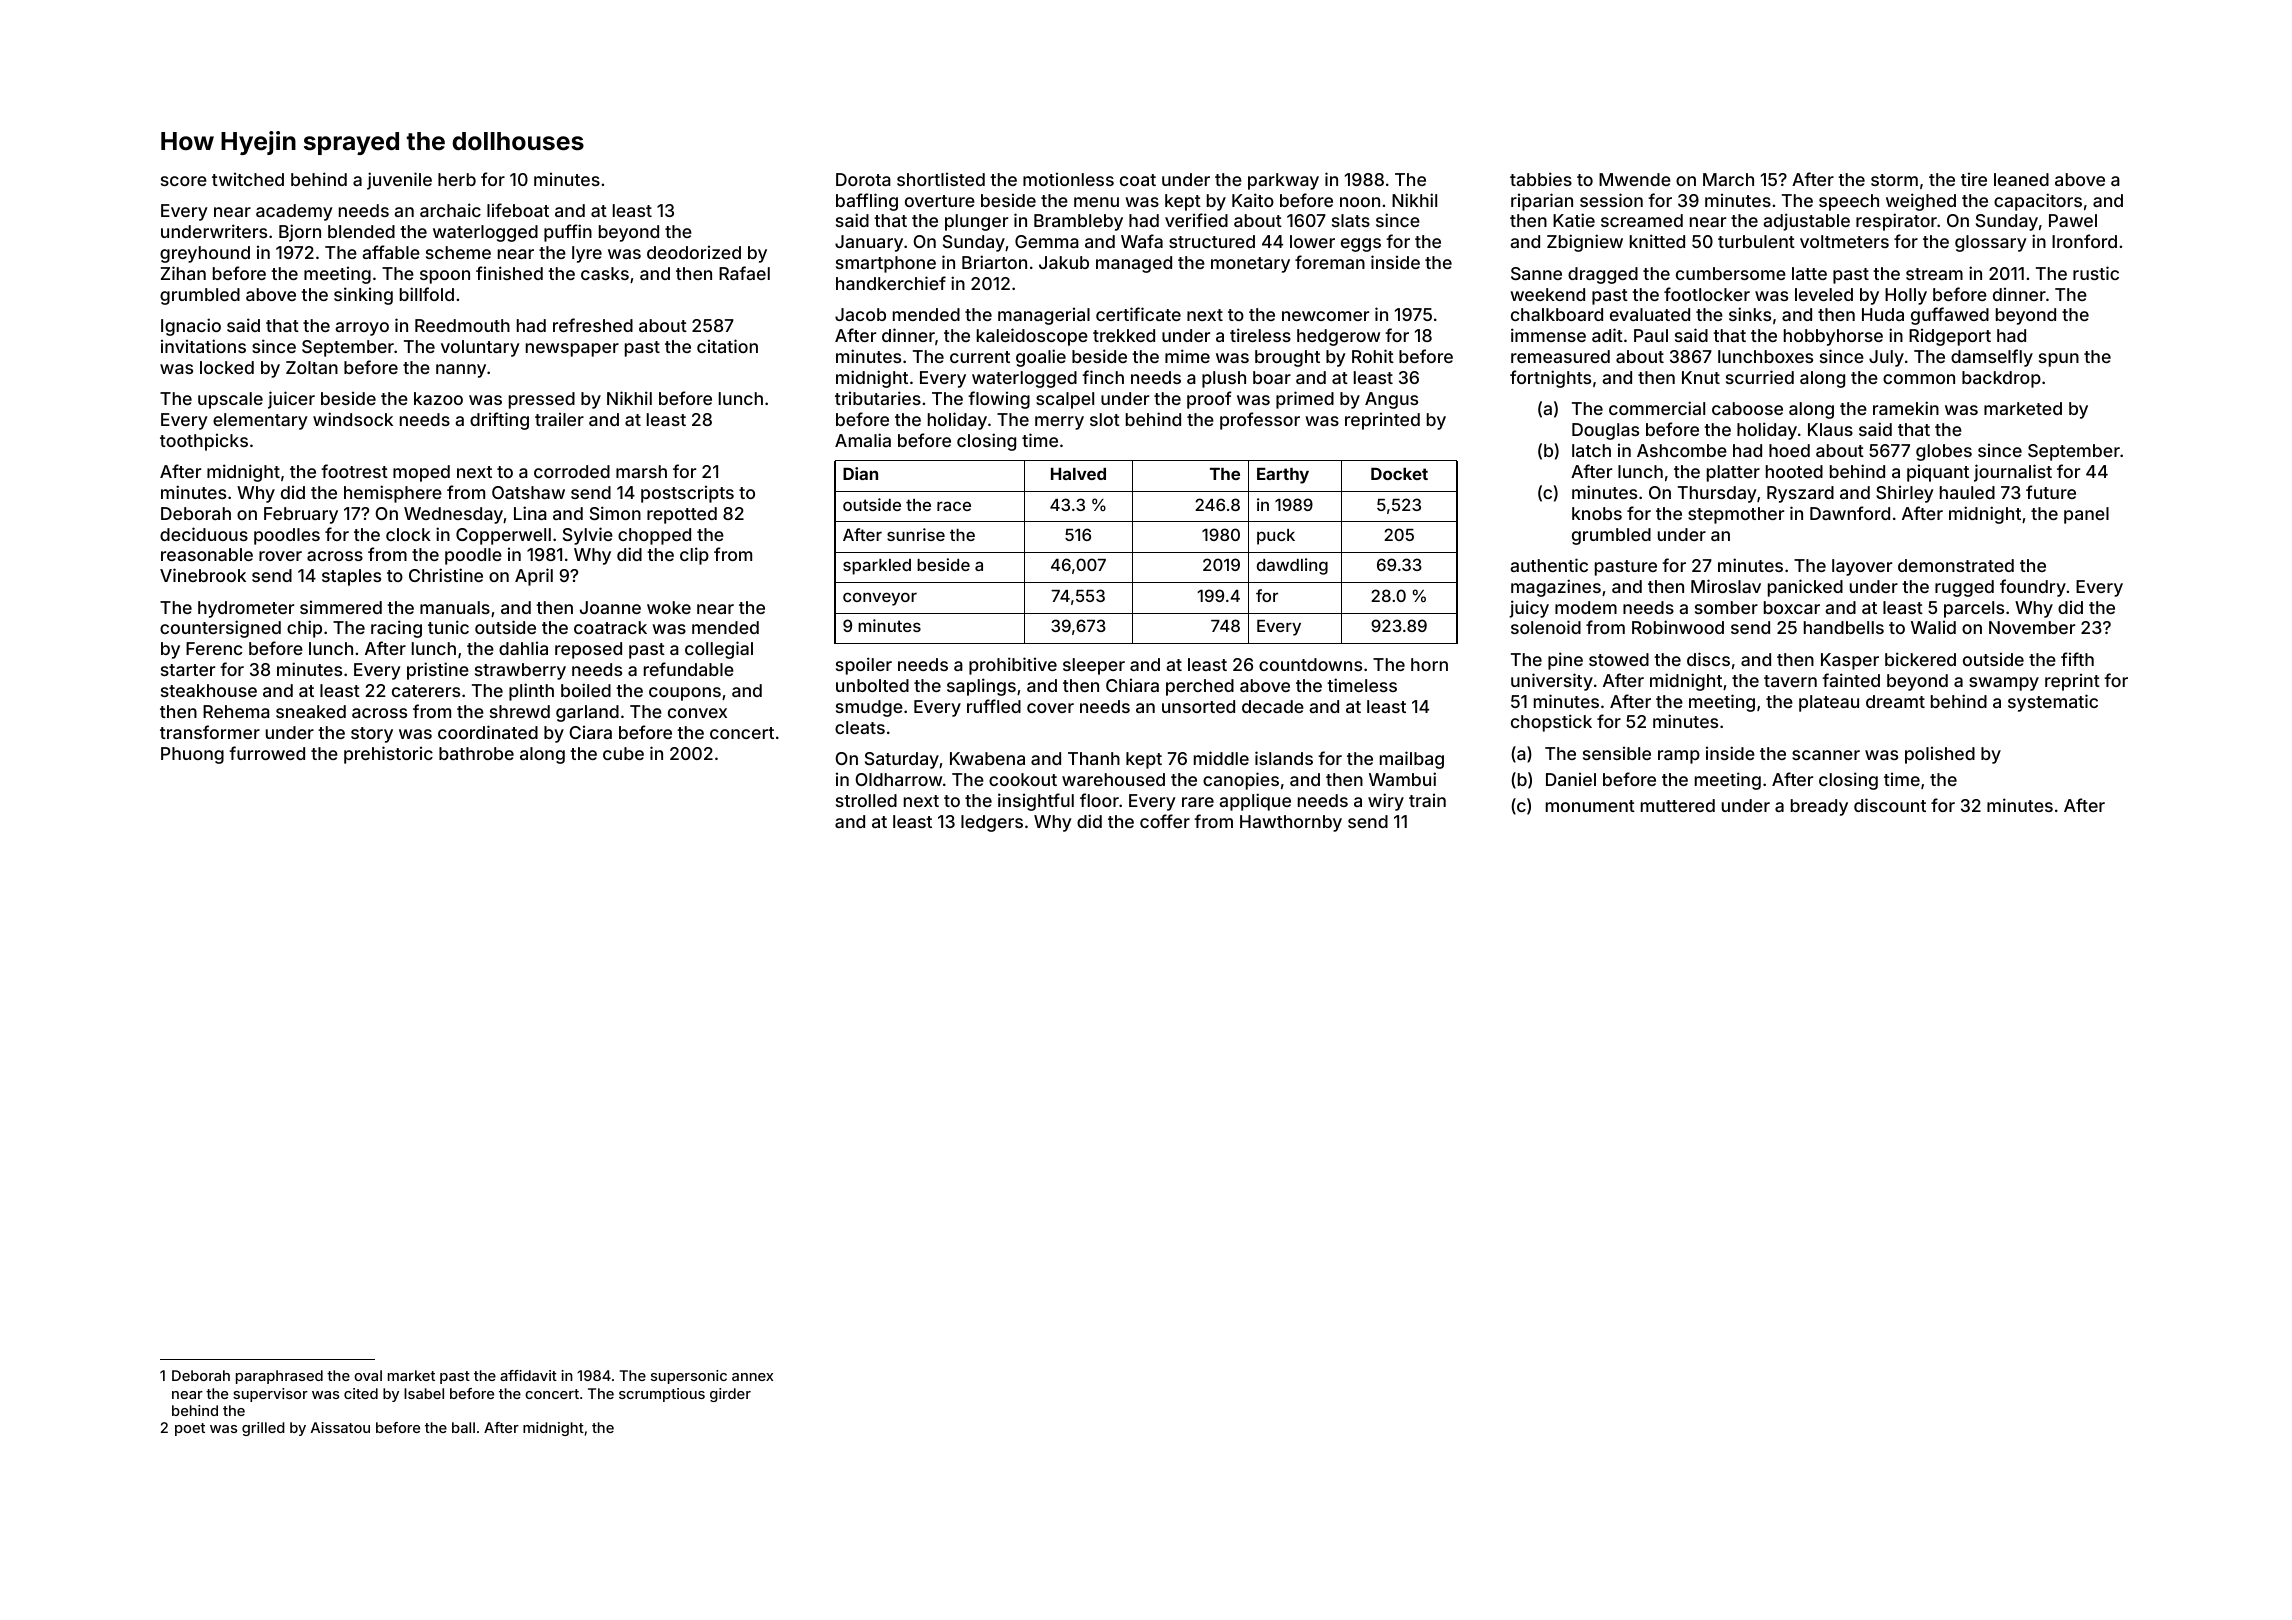 The image size is (2292, 1620). What do you see at coordinates (752, 1377) in the screenshot?
I see `annex` at bounding box center [752, 1377].
